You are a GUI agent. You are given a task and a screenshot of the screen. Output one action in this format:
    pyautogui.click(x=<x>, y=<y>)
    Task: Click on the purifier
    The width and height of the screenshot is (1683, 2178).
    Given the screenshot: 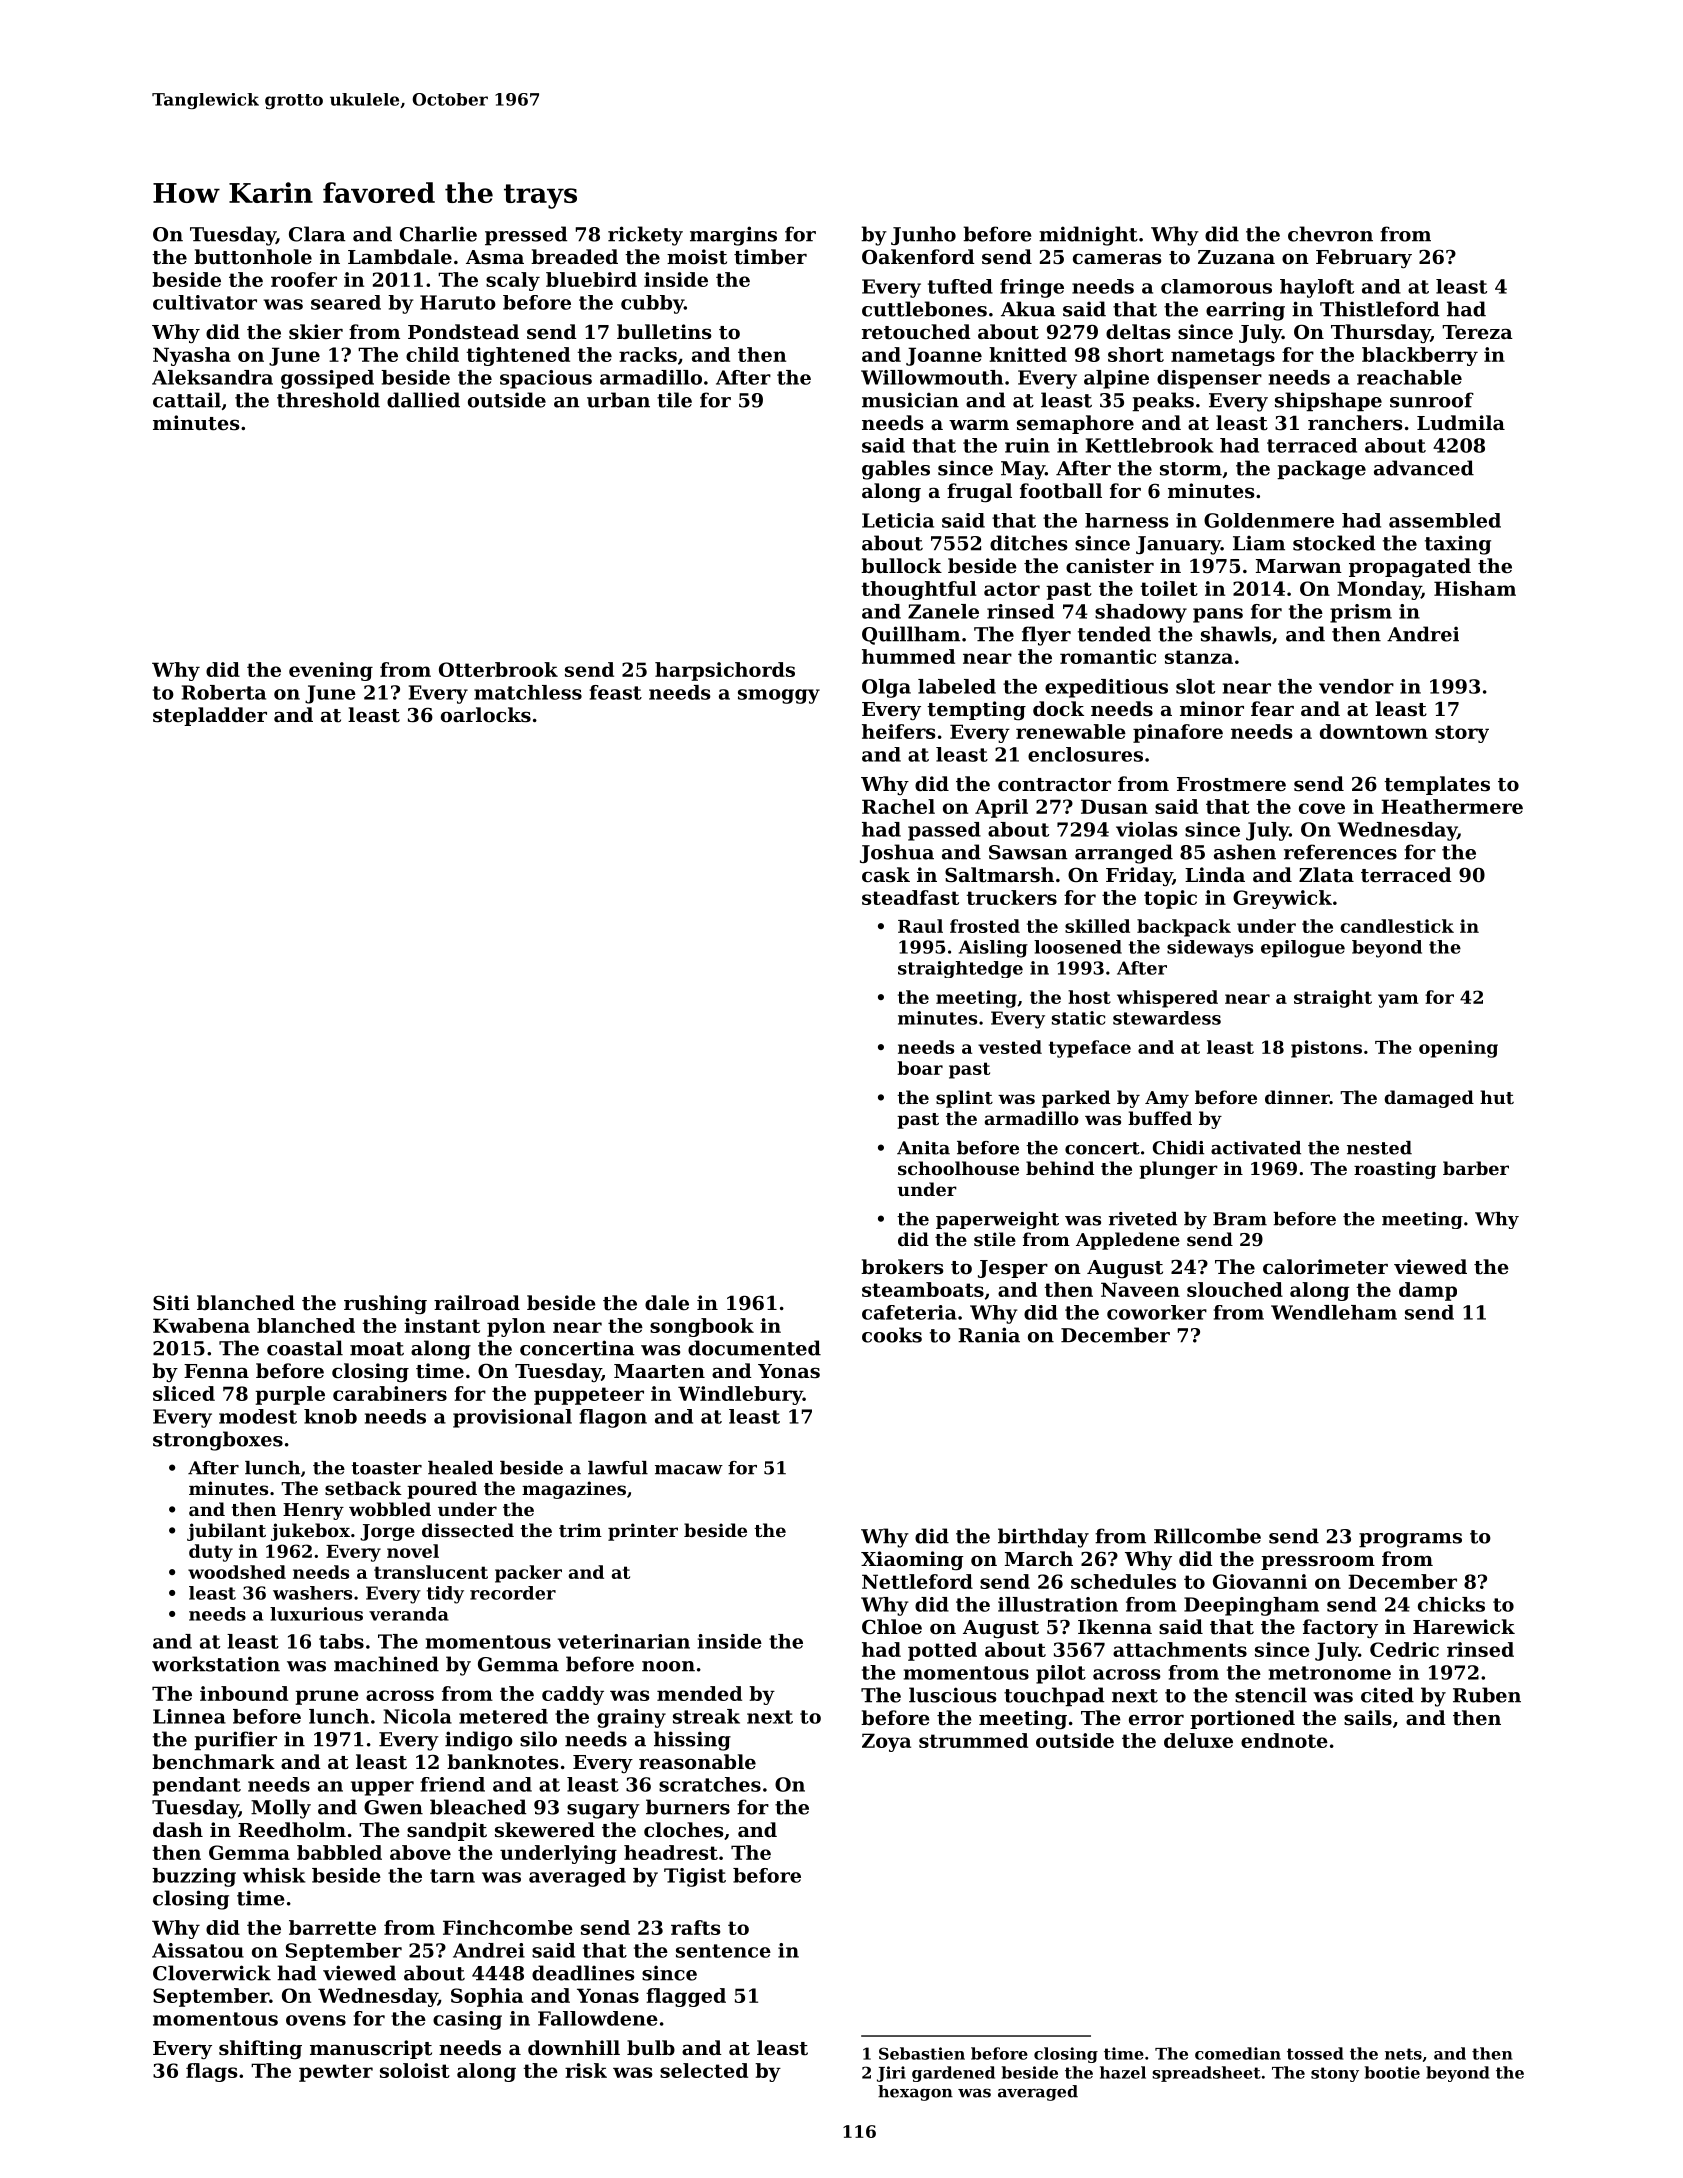 What is the action you would take?
    pyautogui.click(x=235, y=1741)
